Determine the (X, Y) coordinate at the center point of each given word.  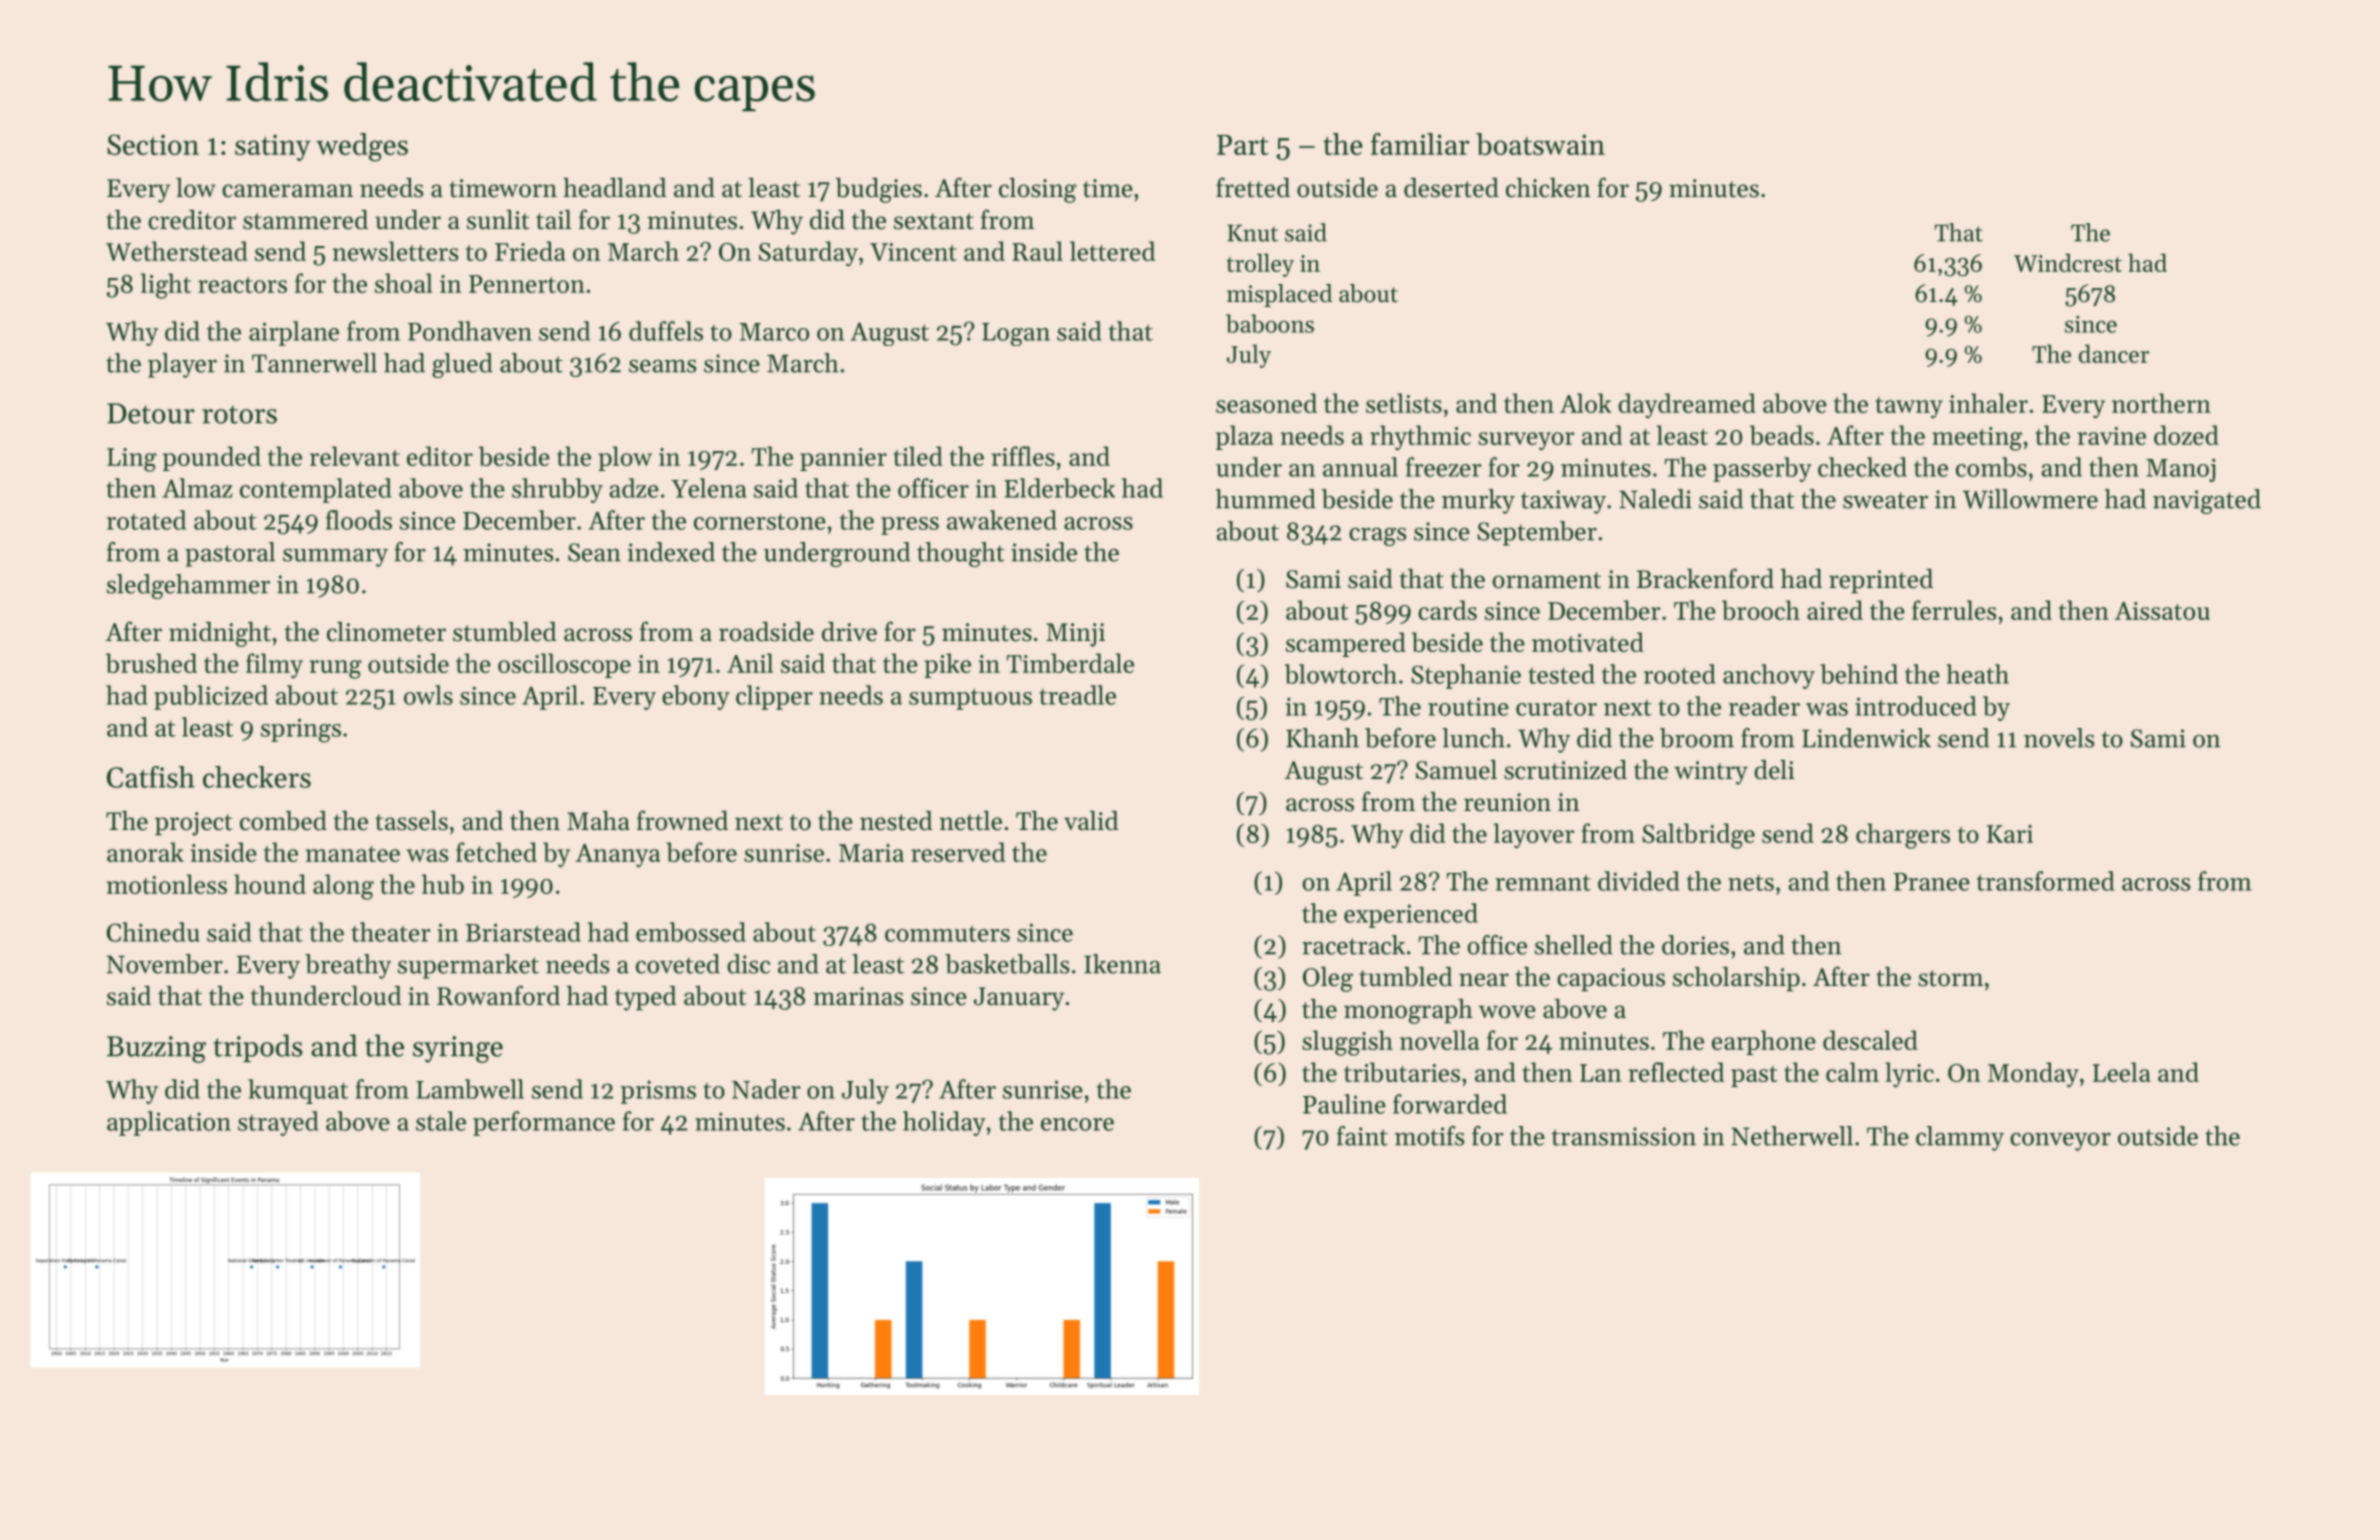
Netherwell (1792, 1136)
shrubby (557, 490)
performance (544, 1123)
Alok (1585, 403)
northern (2161, 403)
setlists (1404, 403)
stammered (305, 220)
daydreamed (1687, 405)
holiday (944, 1123)
